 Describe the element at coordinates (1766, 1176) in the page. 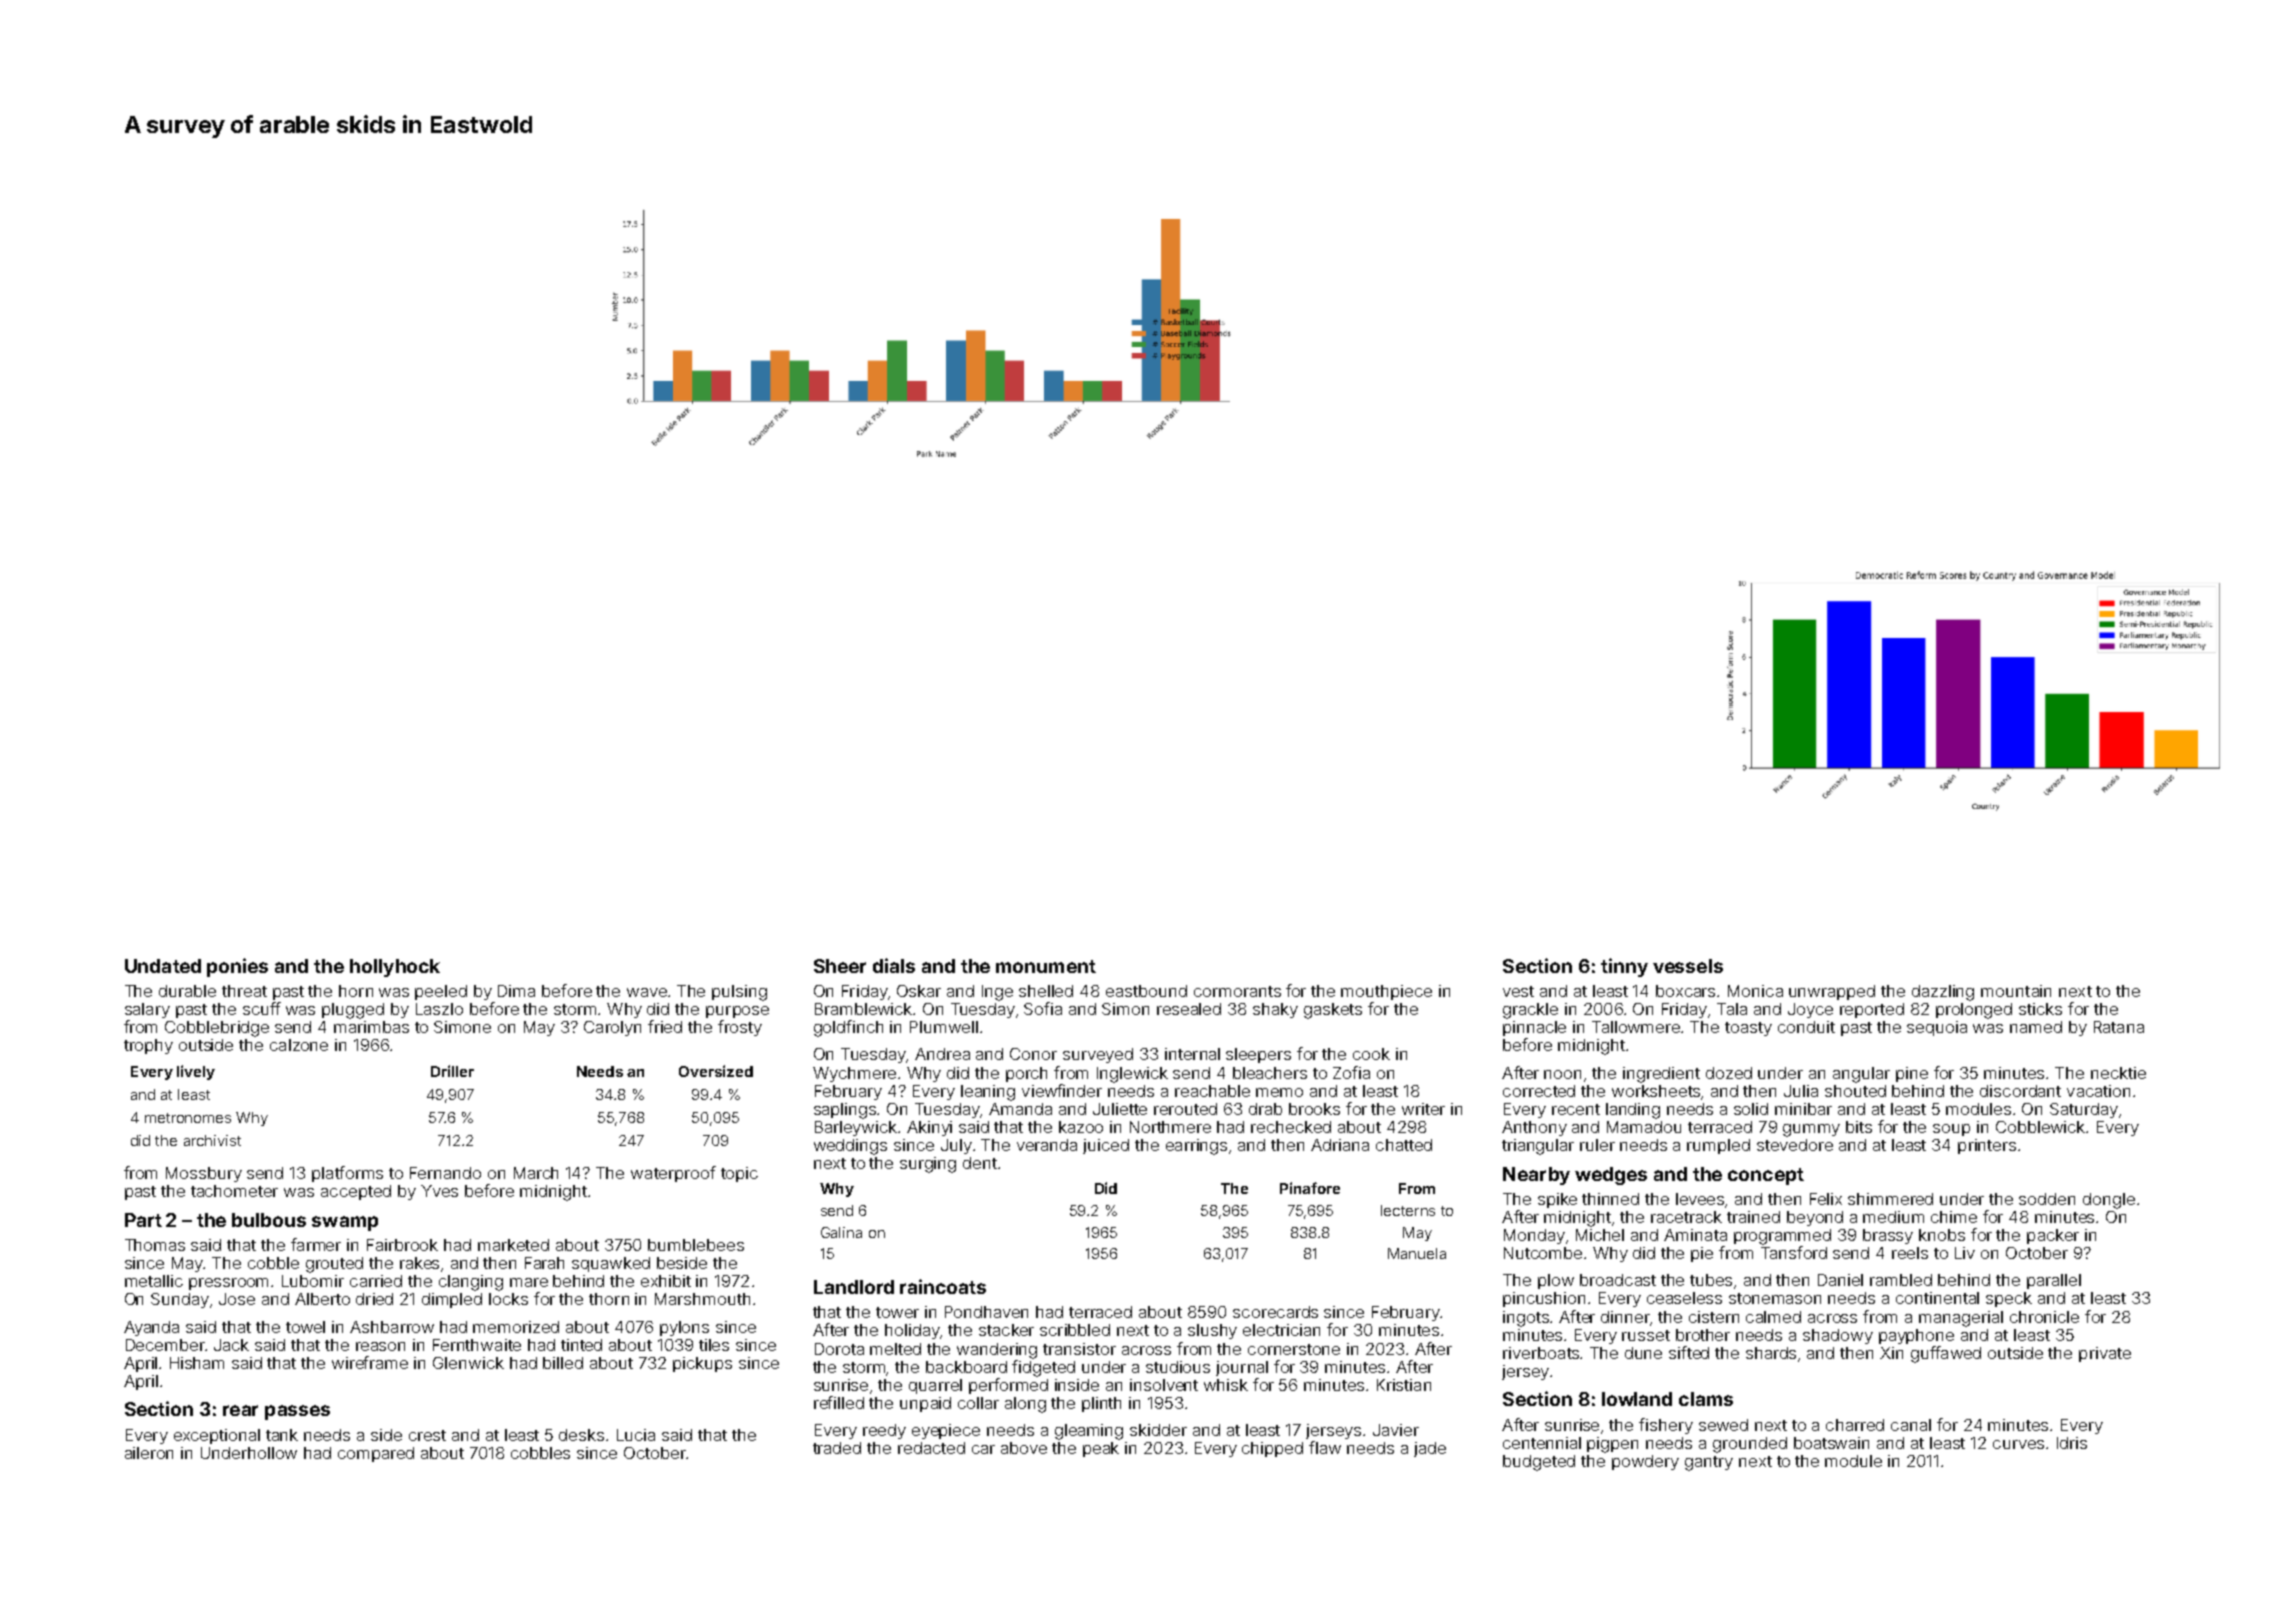

I see `concept` at that location.
